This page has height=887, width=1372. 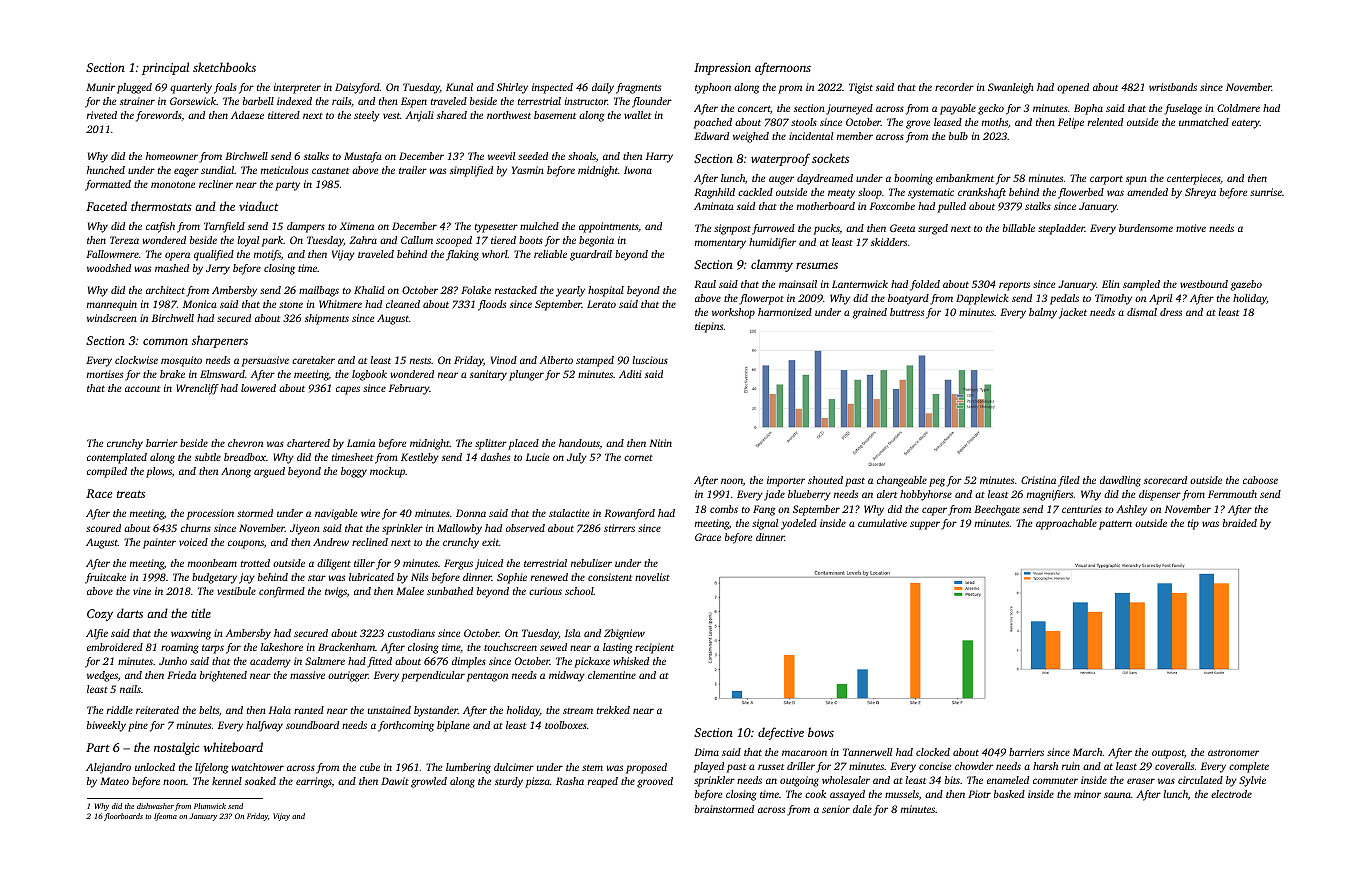 What do you see at coordinates (282, 592) in the page?
I see `confirmed` at bounding box center [282, 592].
